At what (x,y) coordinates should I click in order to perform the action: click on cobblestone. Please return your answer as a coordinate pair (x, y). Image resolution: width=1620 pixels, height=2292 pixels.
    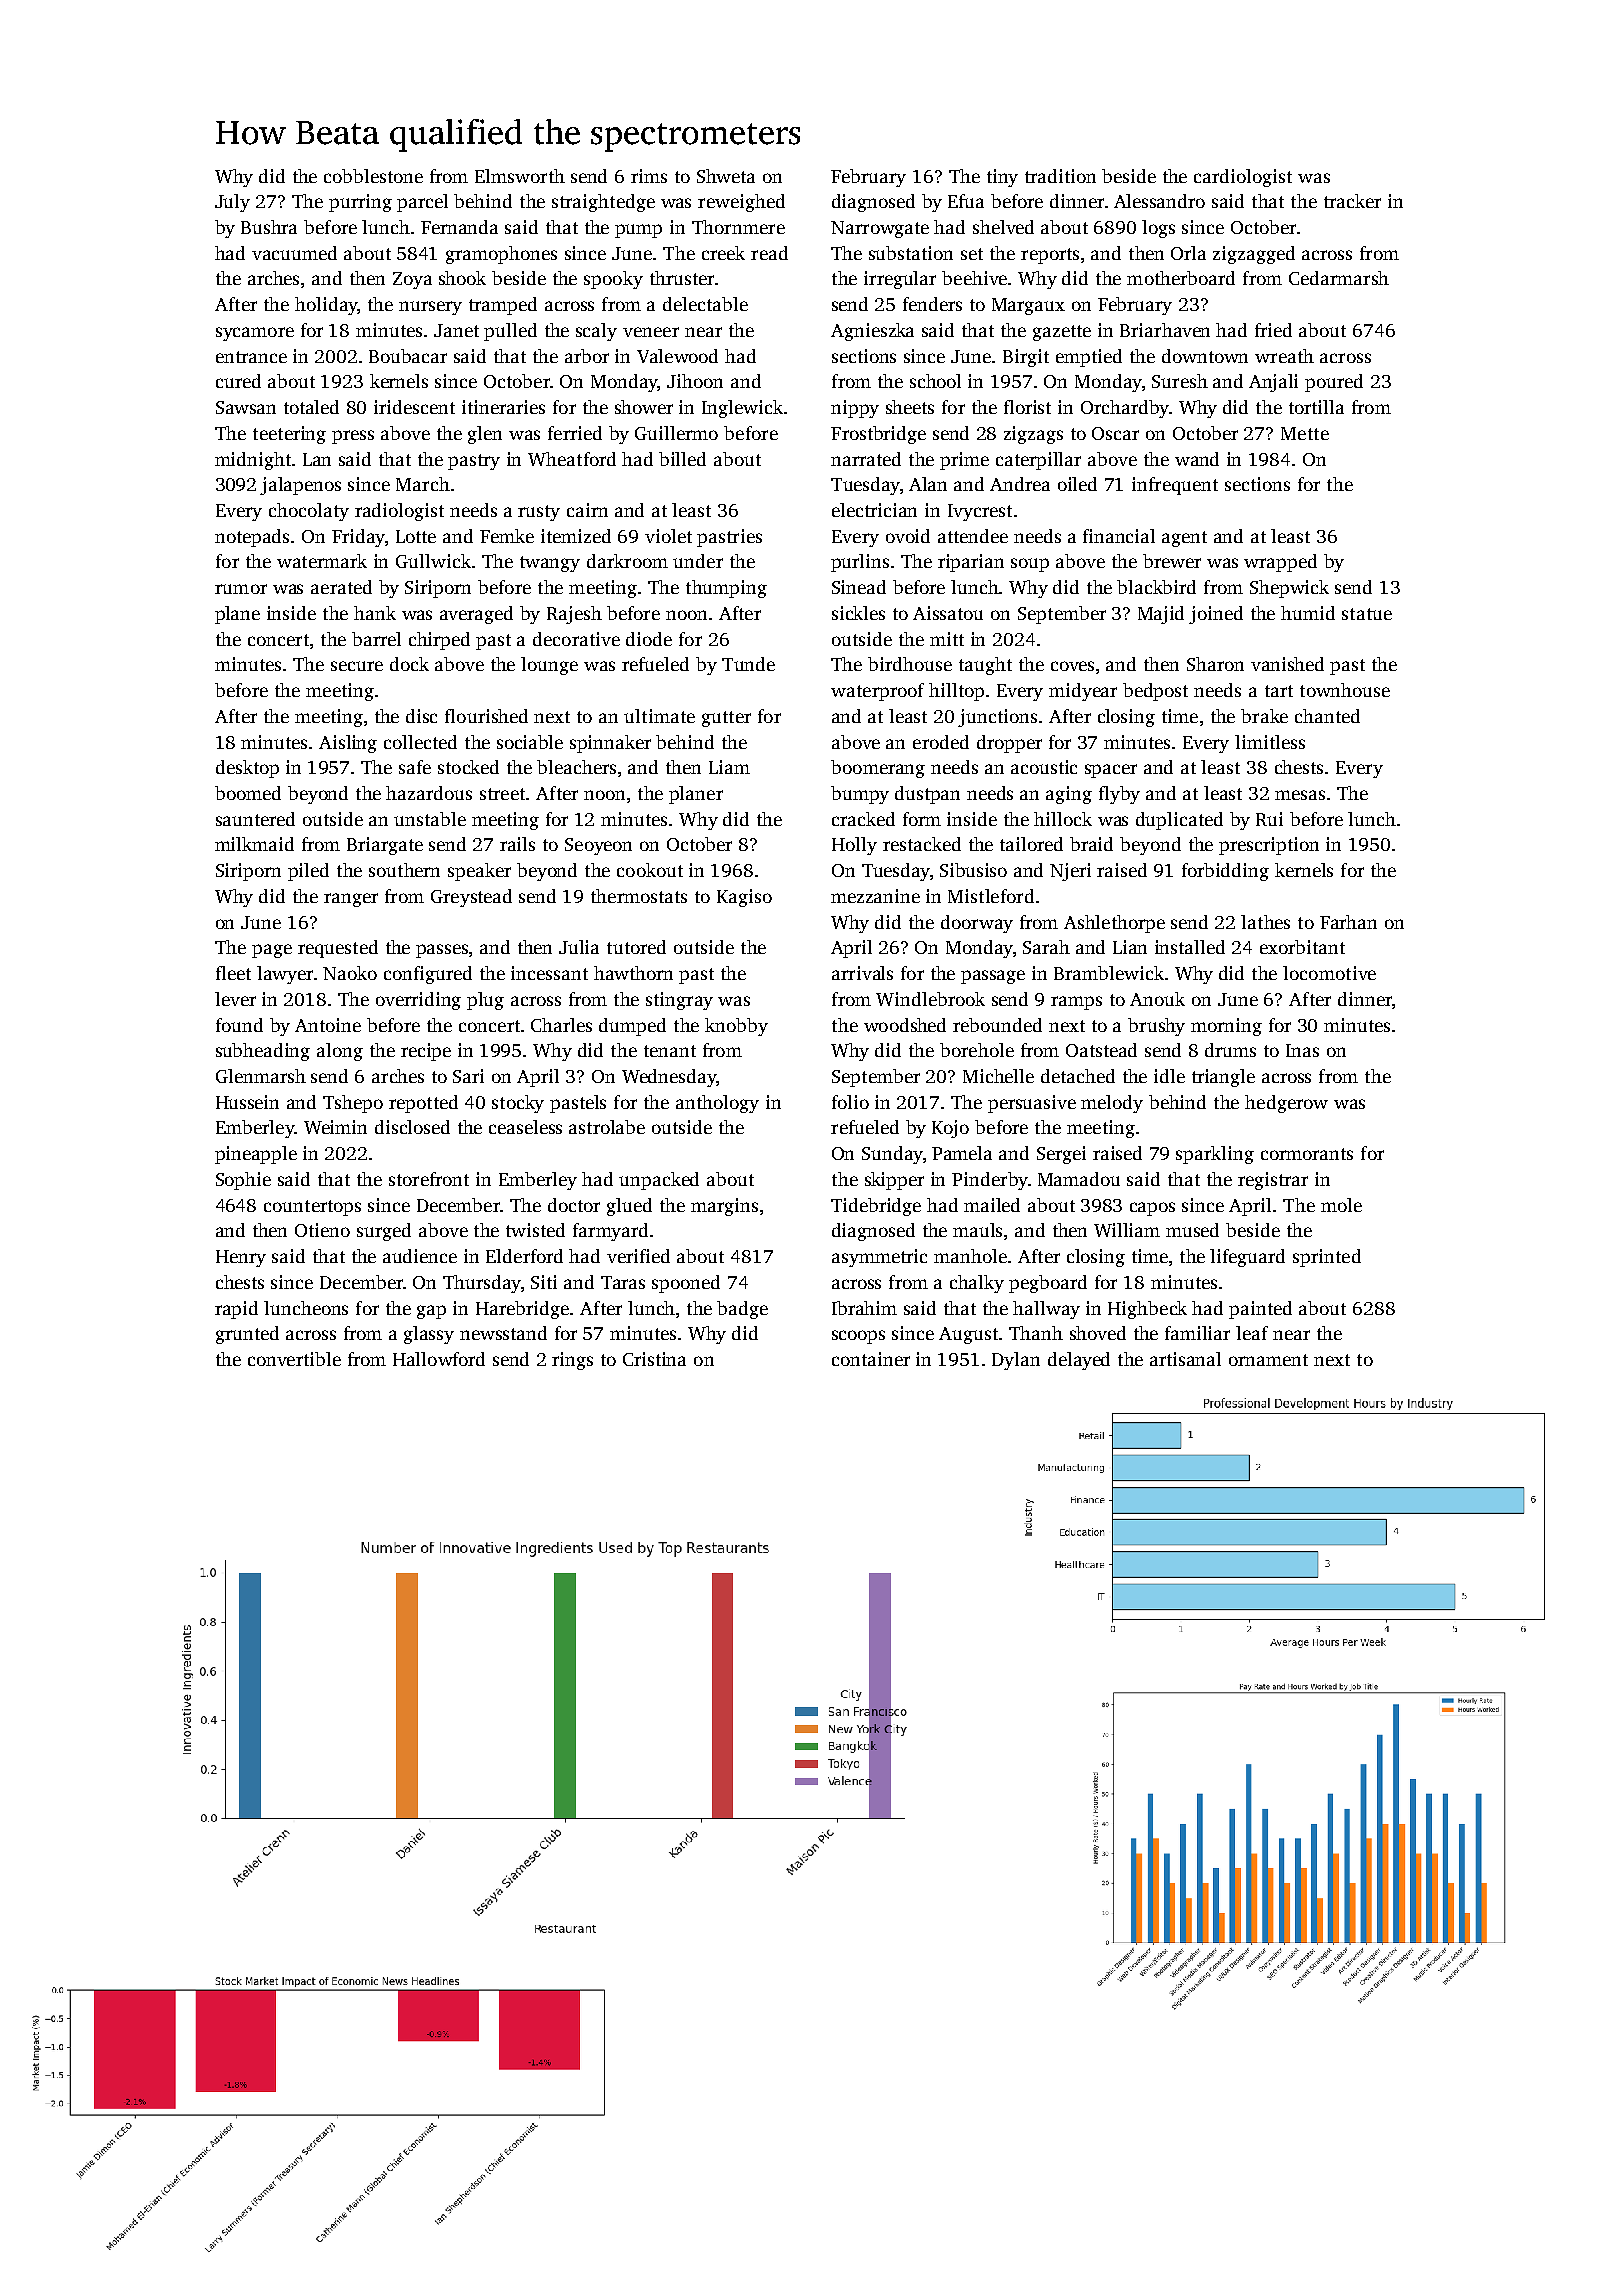
    Looking at the image, I should click on (373, 176).
